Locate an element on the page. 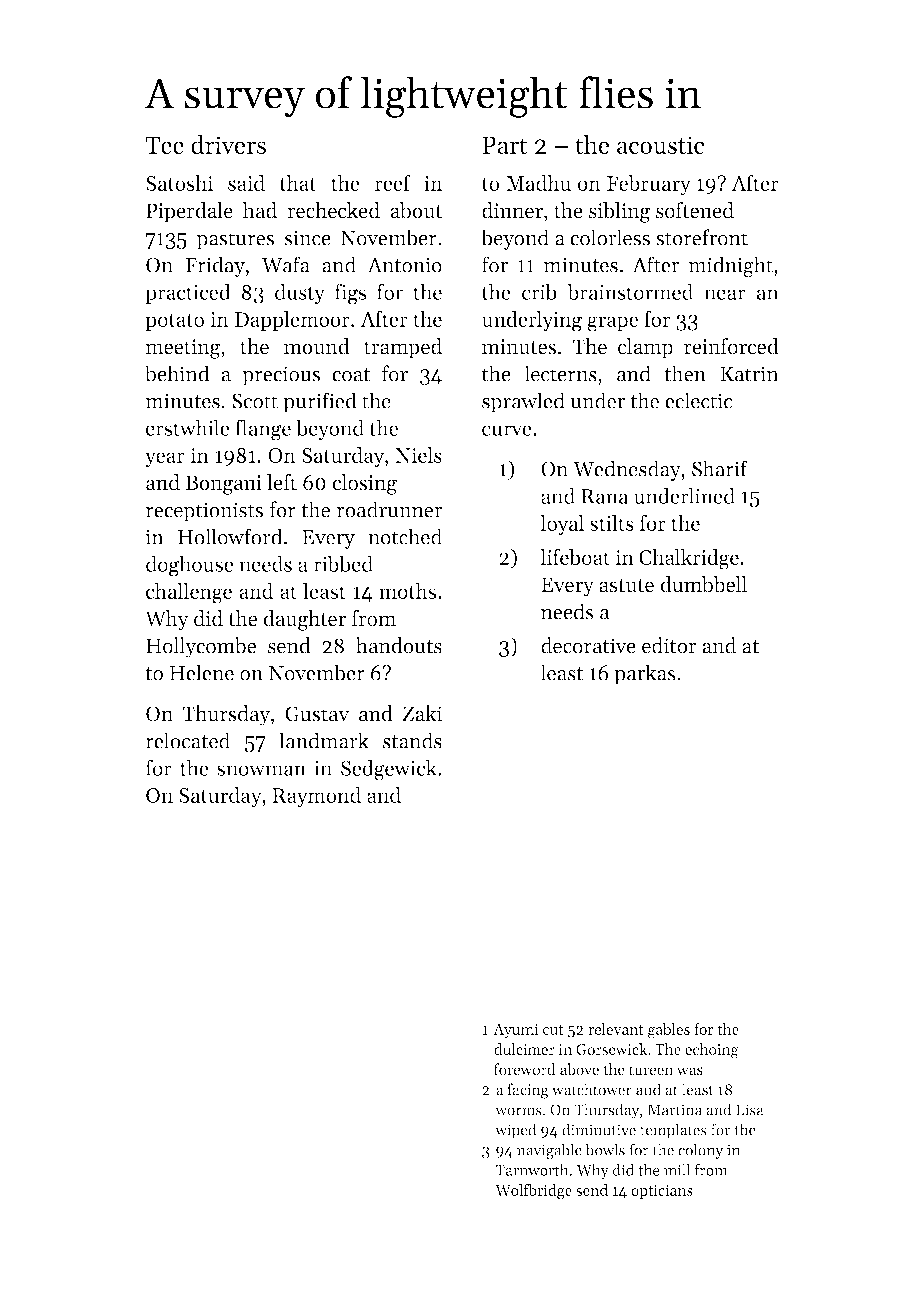  stands is located at coordinates (412, 740).
